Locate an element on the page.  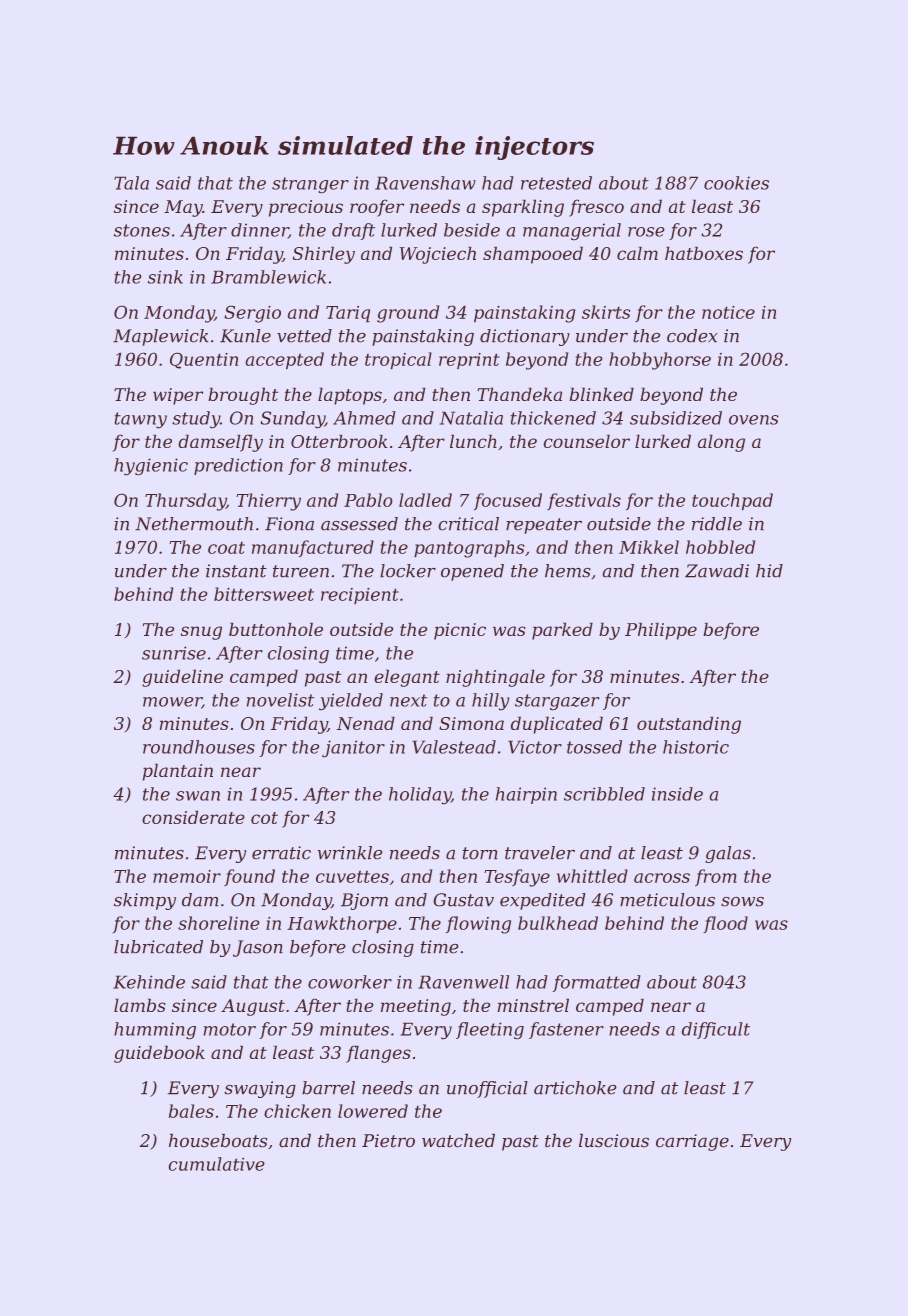
touchpad is located at coordinates (732, 502).
